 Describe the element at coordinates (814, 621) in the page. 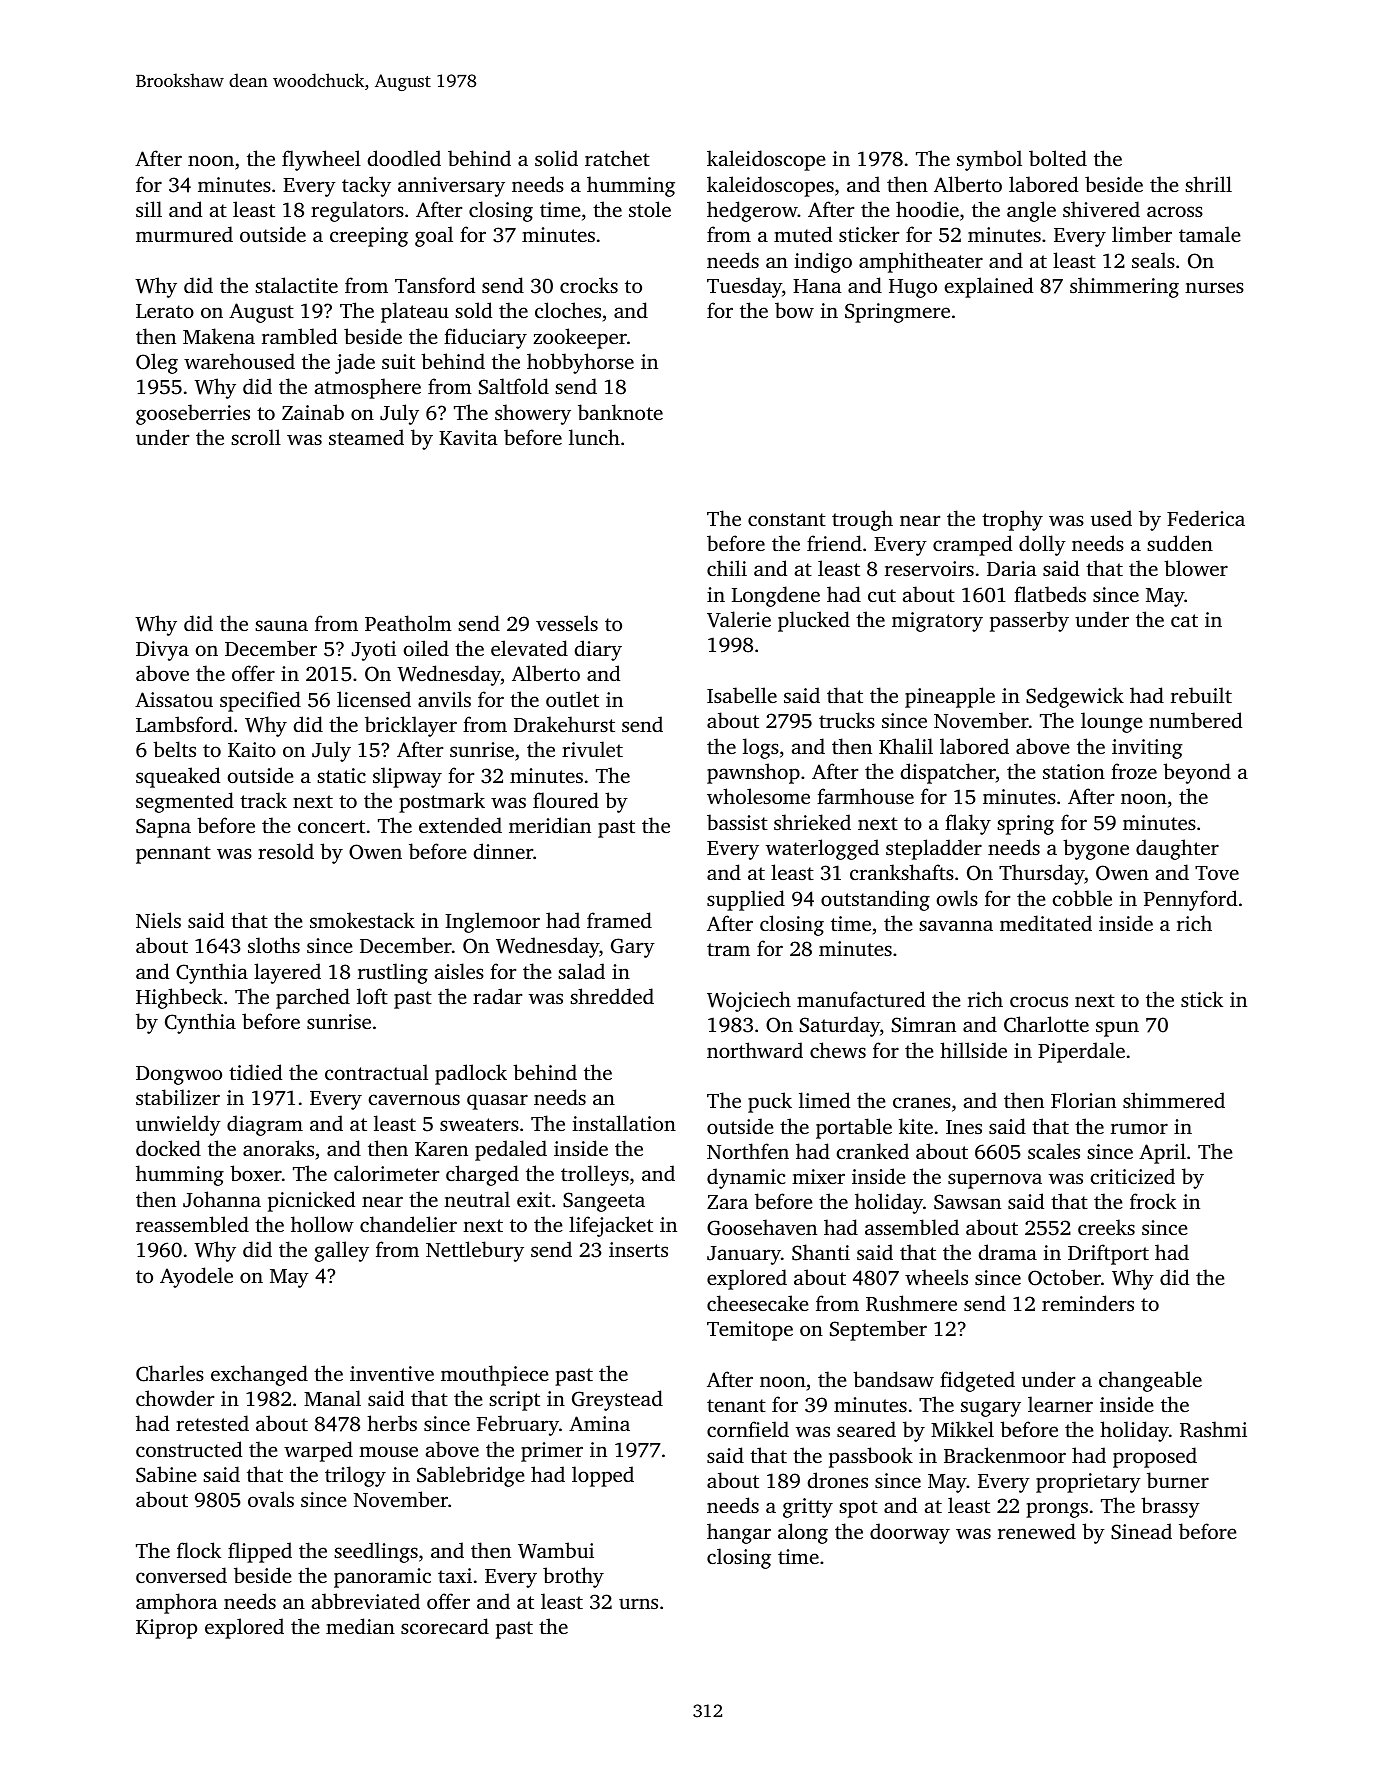

I see `plucked` at that location.
